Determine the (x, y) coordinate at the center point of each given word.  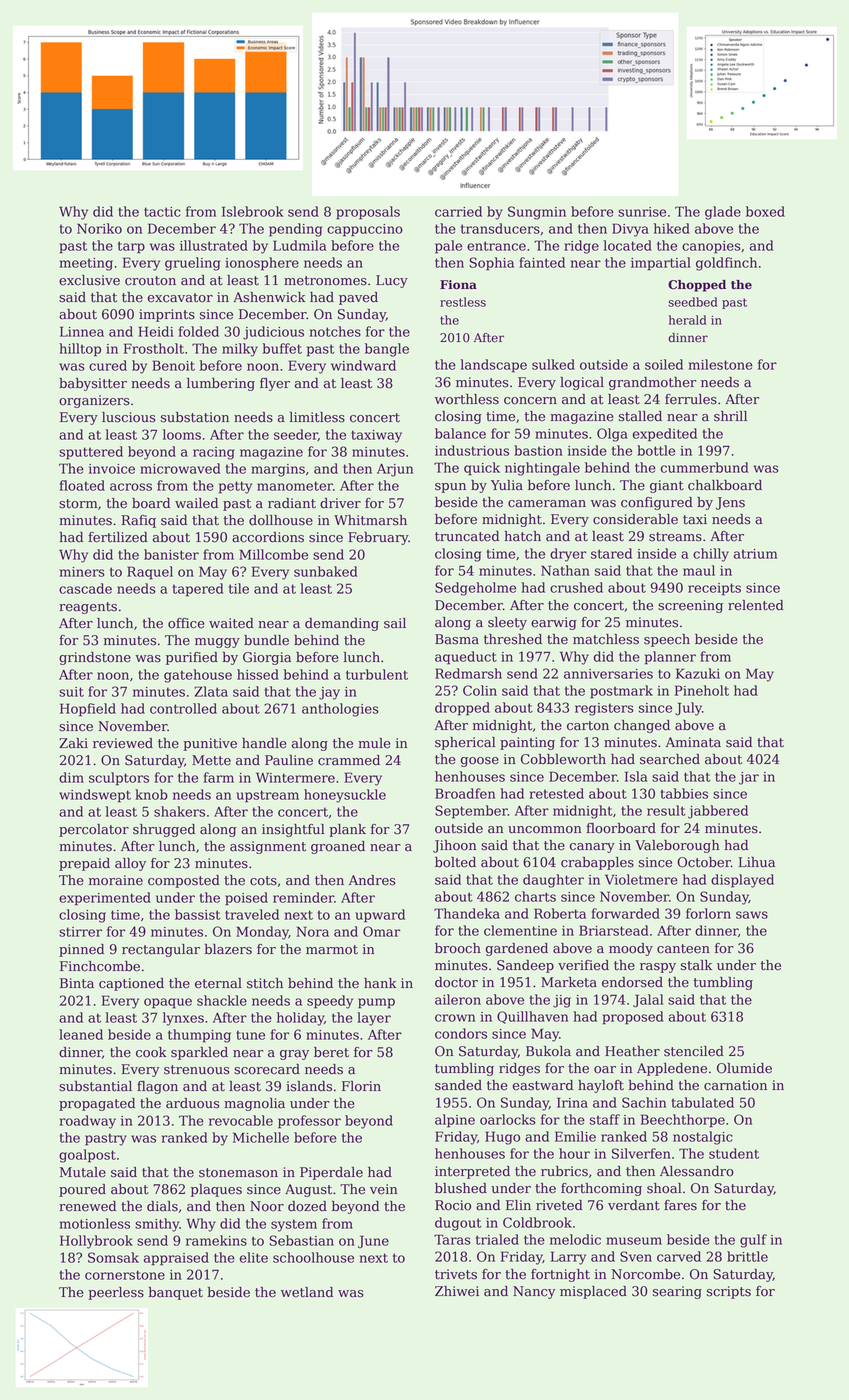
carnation (735, 1085)
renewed (87, 1206)
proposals (368, 213)
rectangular (161, 950)
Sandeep (525, 966)
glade (723, 213)
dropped (462, 709)
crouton (150, 281)
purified (192, 658)
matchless (606, 639)
